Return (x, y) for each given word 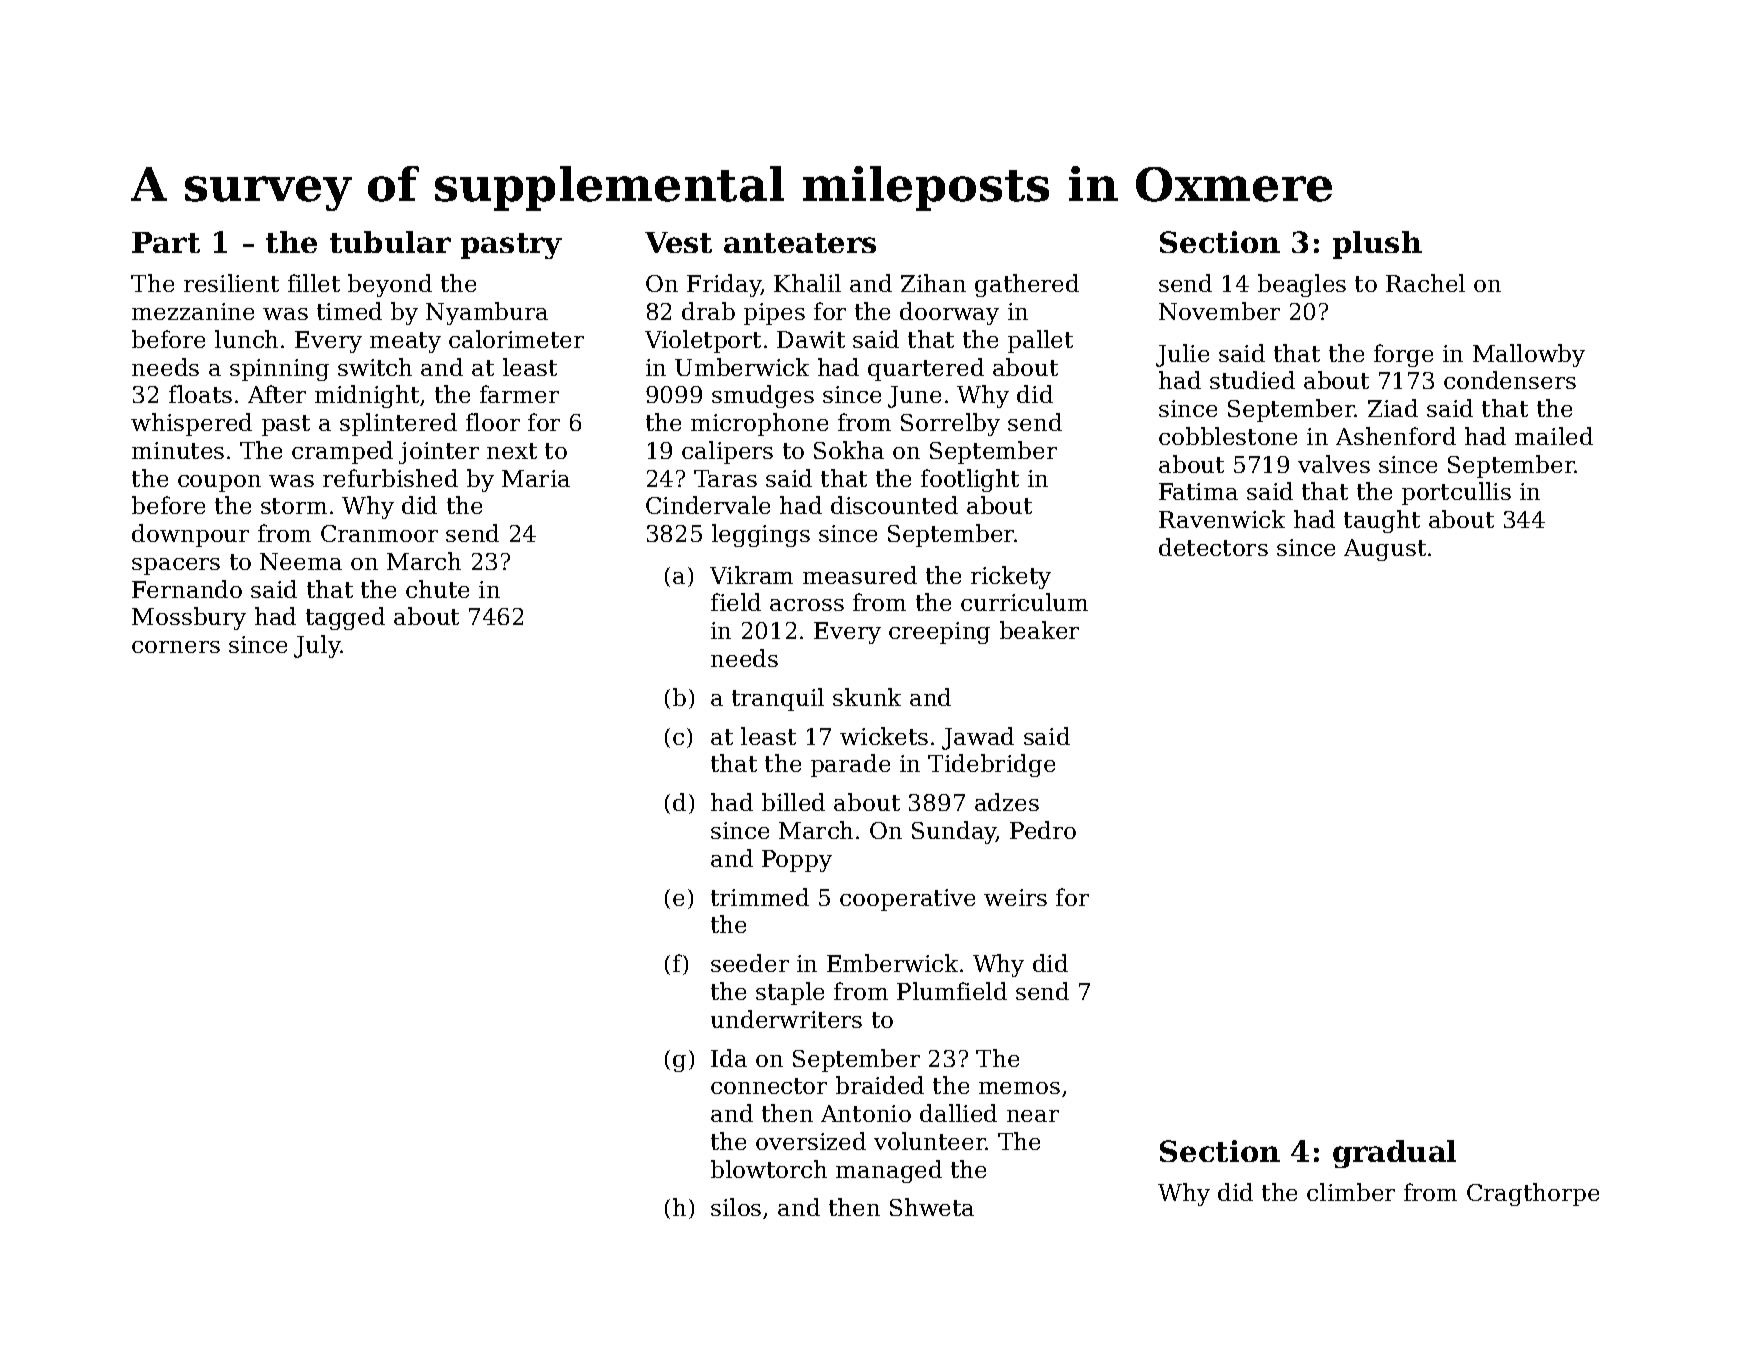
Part (166, 242)
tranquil (778, 699)
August (1385, 550)
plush (1377, 245)
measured (860, 575)
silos (736, 1207)
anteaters (800, 243)
